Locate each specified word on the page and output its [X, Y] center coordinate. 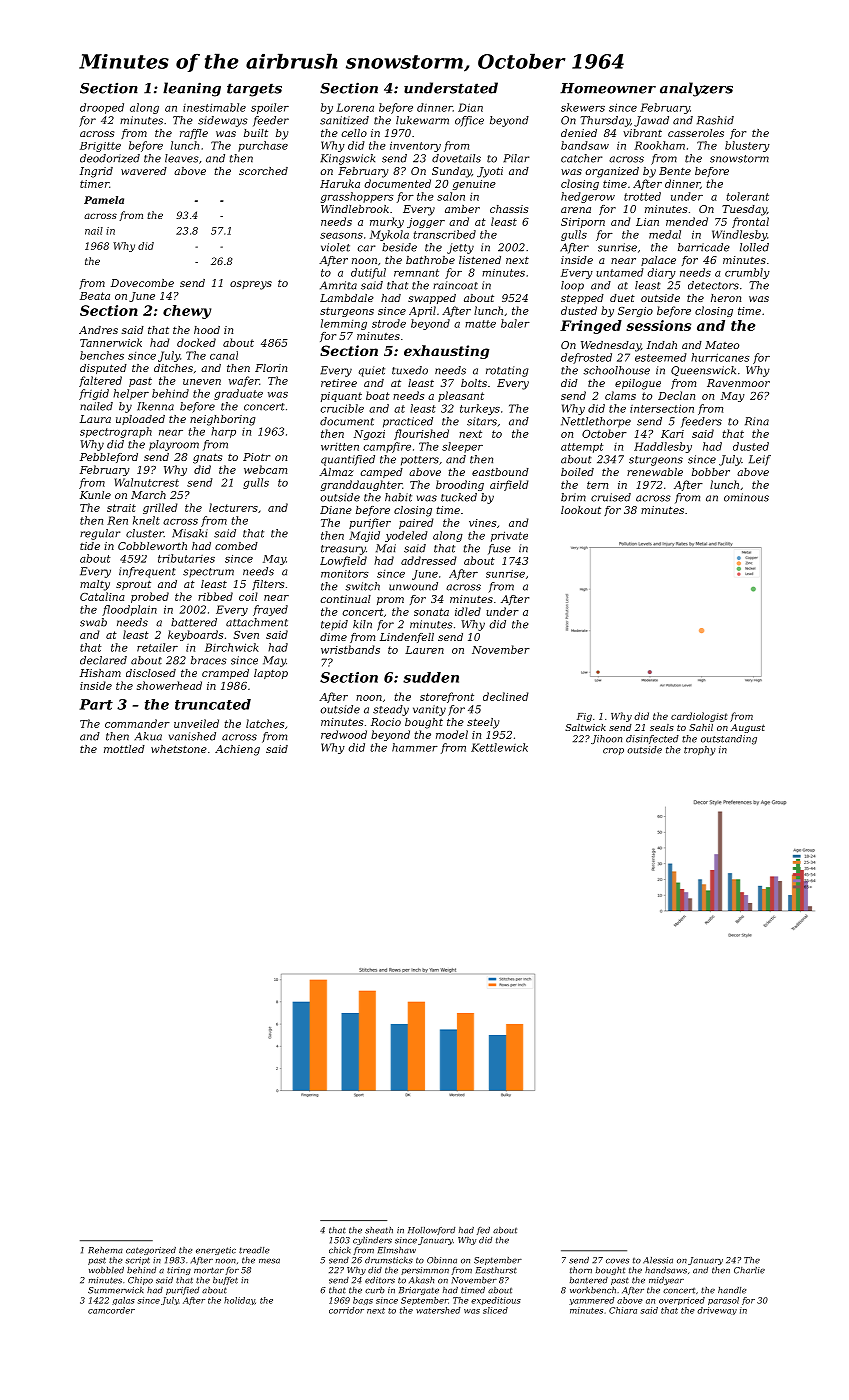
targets [254, 90]
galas [123, 1301]
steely [483, 723]
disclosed [151, 673]
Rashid [715, 120]
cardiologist [699, 717]
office [469, 121]
